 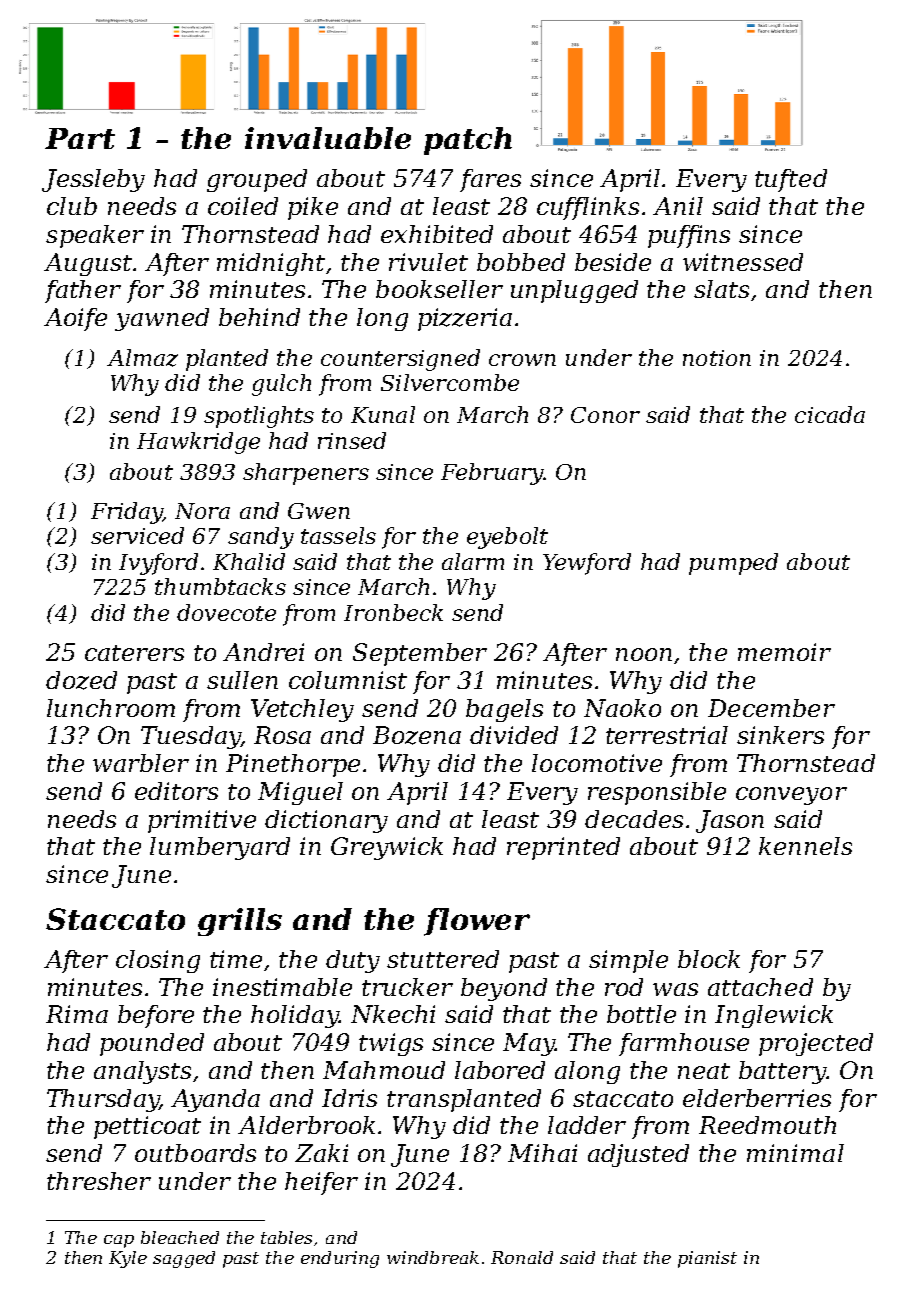 What do you see at coordinates (490, 180) in the screenshot?
I see `fares` at bounding box center [490, 180].
